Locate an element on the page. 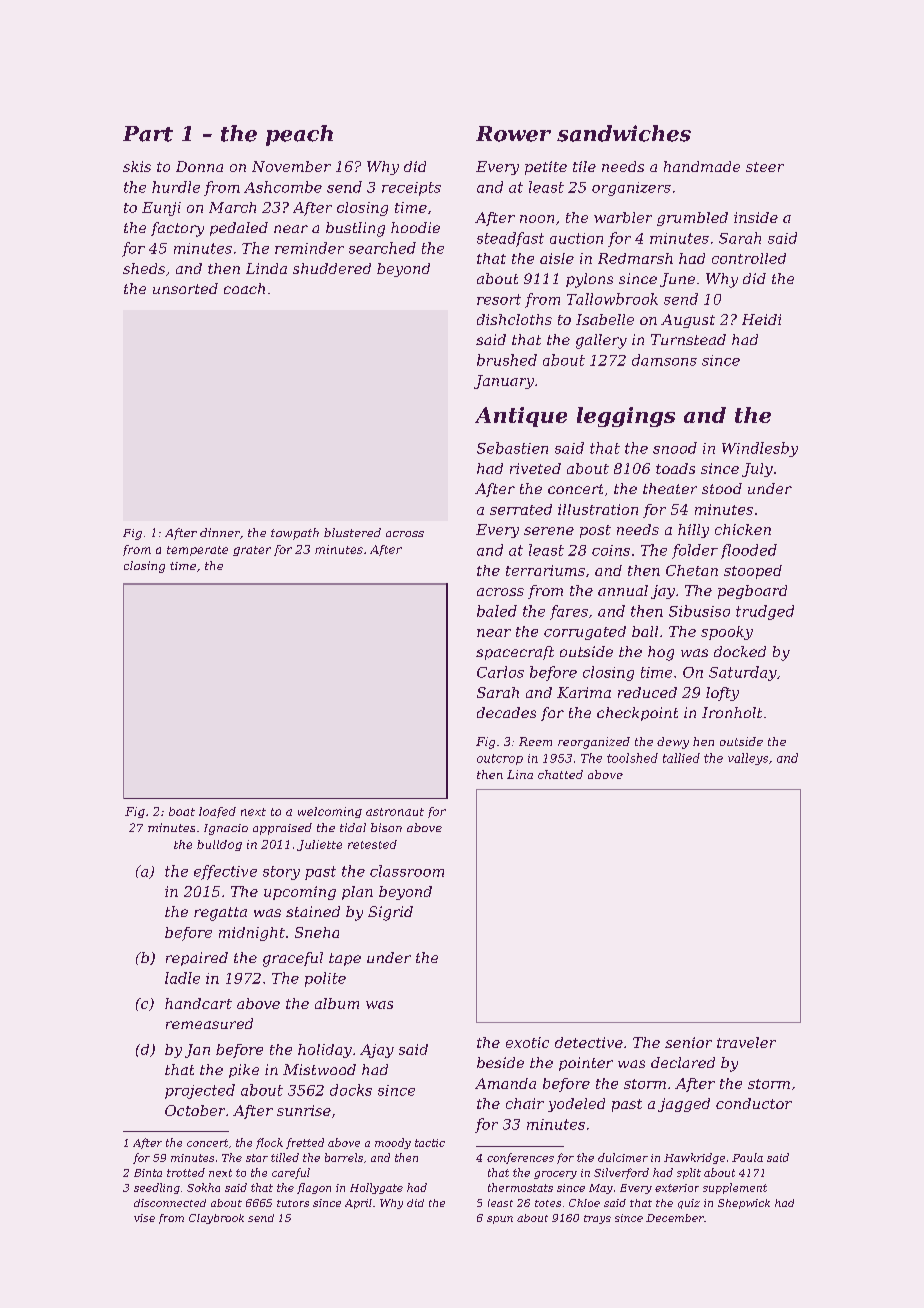 This document has height=1308, width=924. vise is located at coordinates (144, 1218).
